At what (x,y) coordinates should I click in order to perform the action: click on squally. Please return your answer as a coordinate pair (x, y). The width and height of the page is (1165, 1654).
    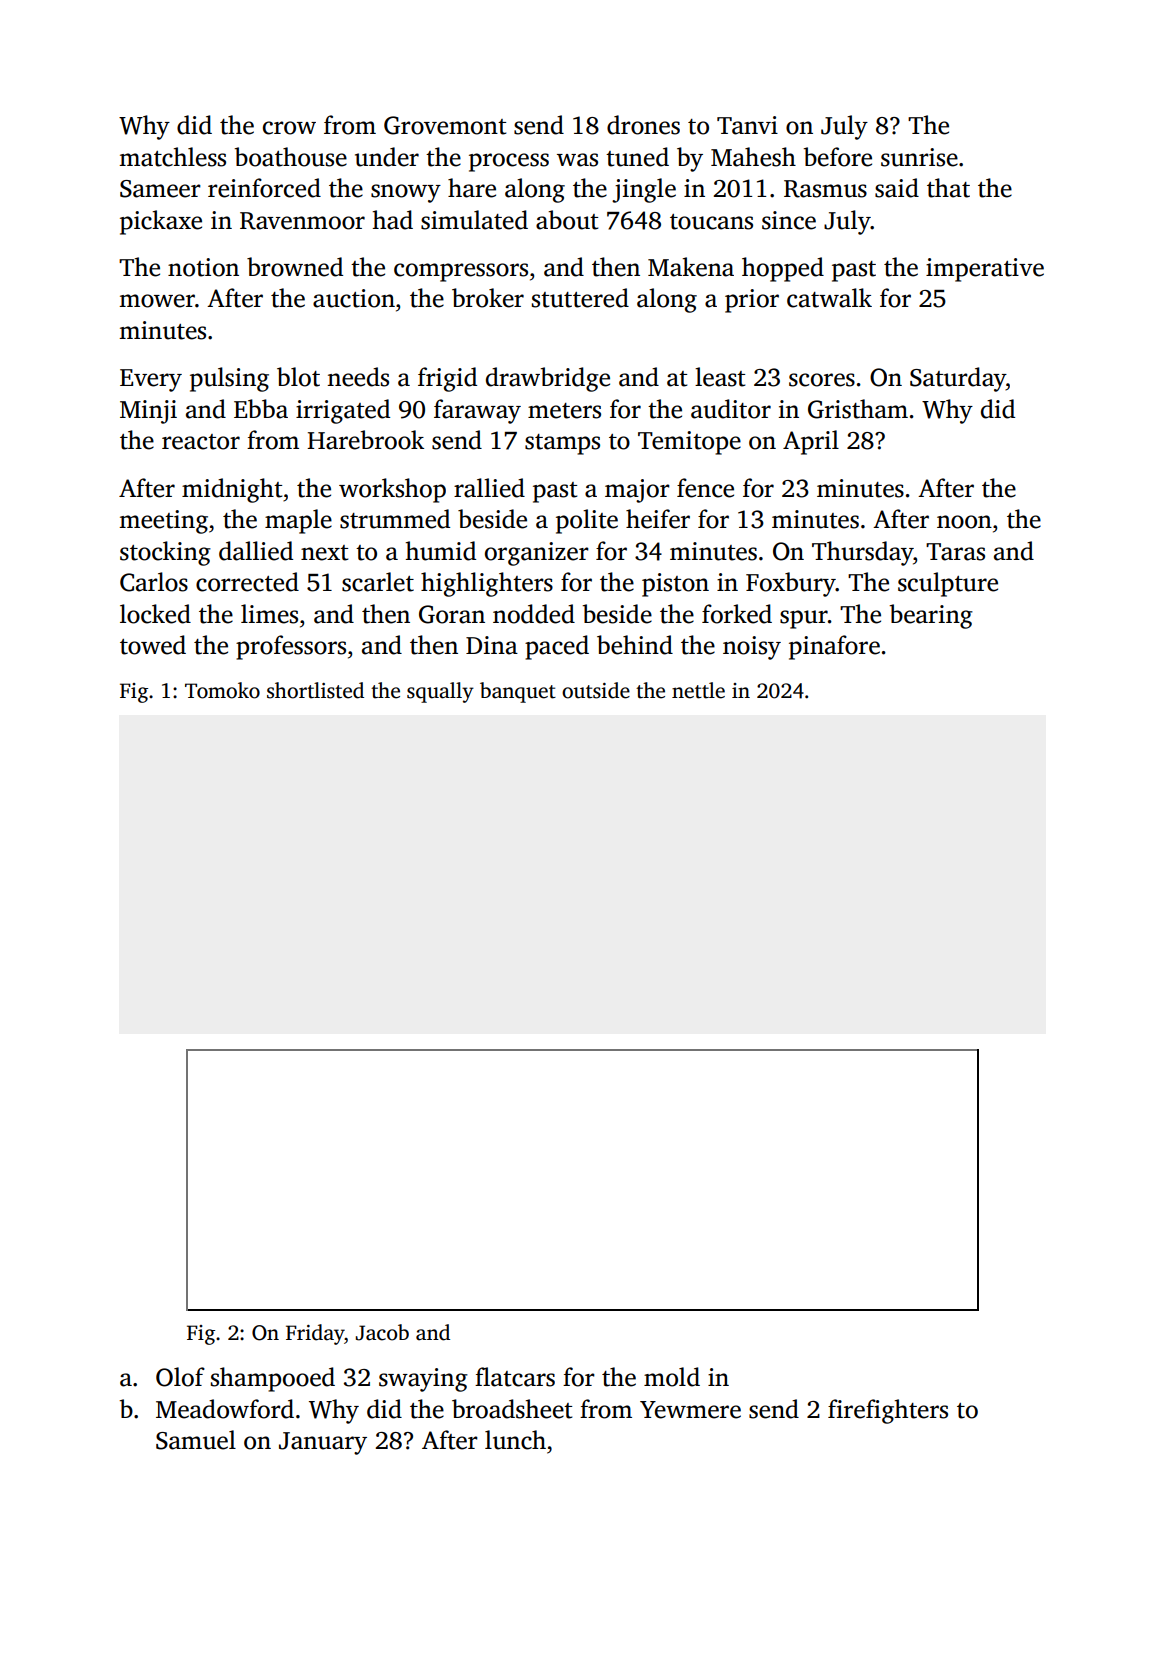
    Looking at the image, I should click on (440, 692).
